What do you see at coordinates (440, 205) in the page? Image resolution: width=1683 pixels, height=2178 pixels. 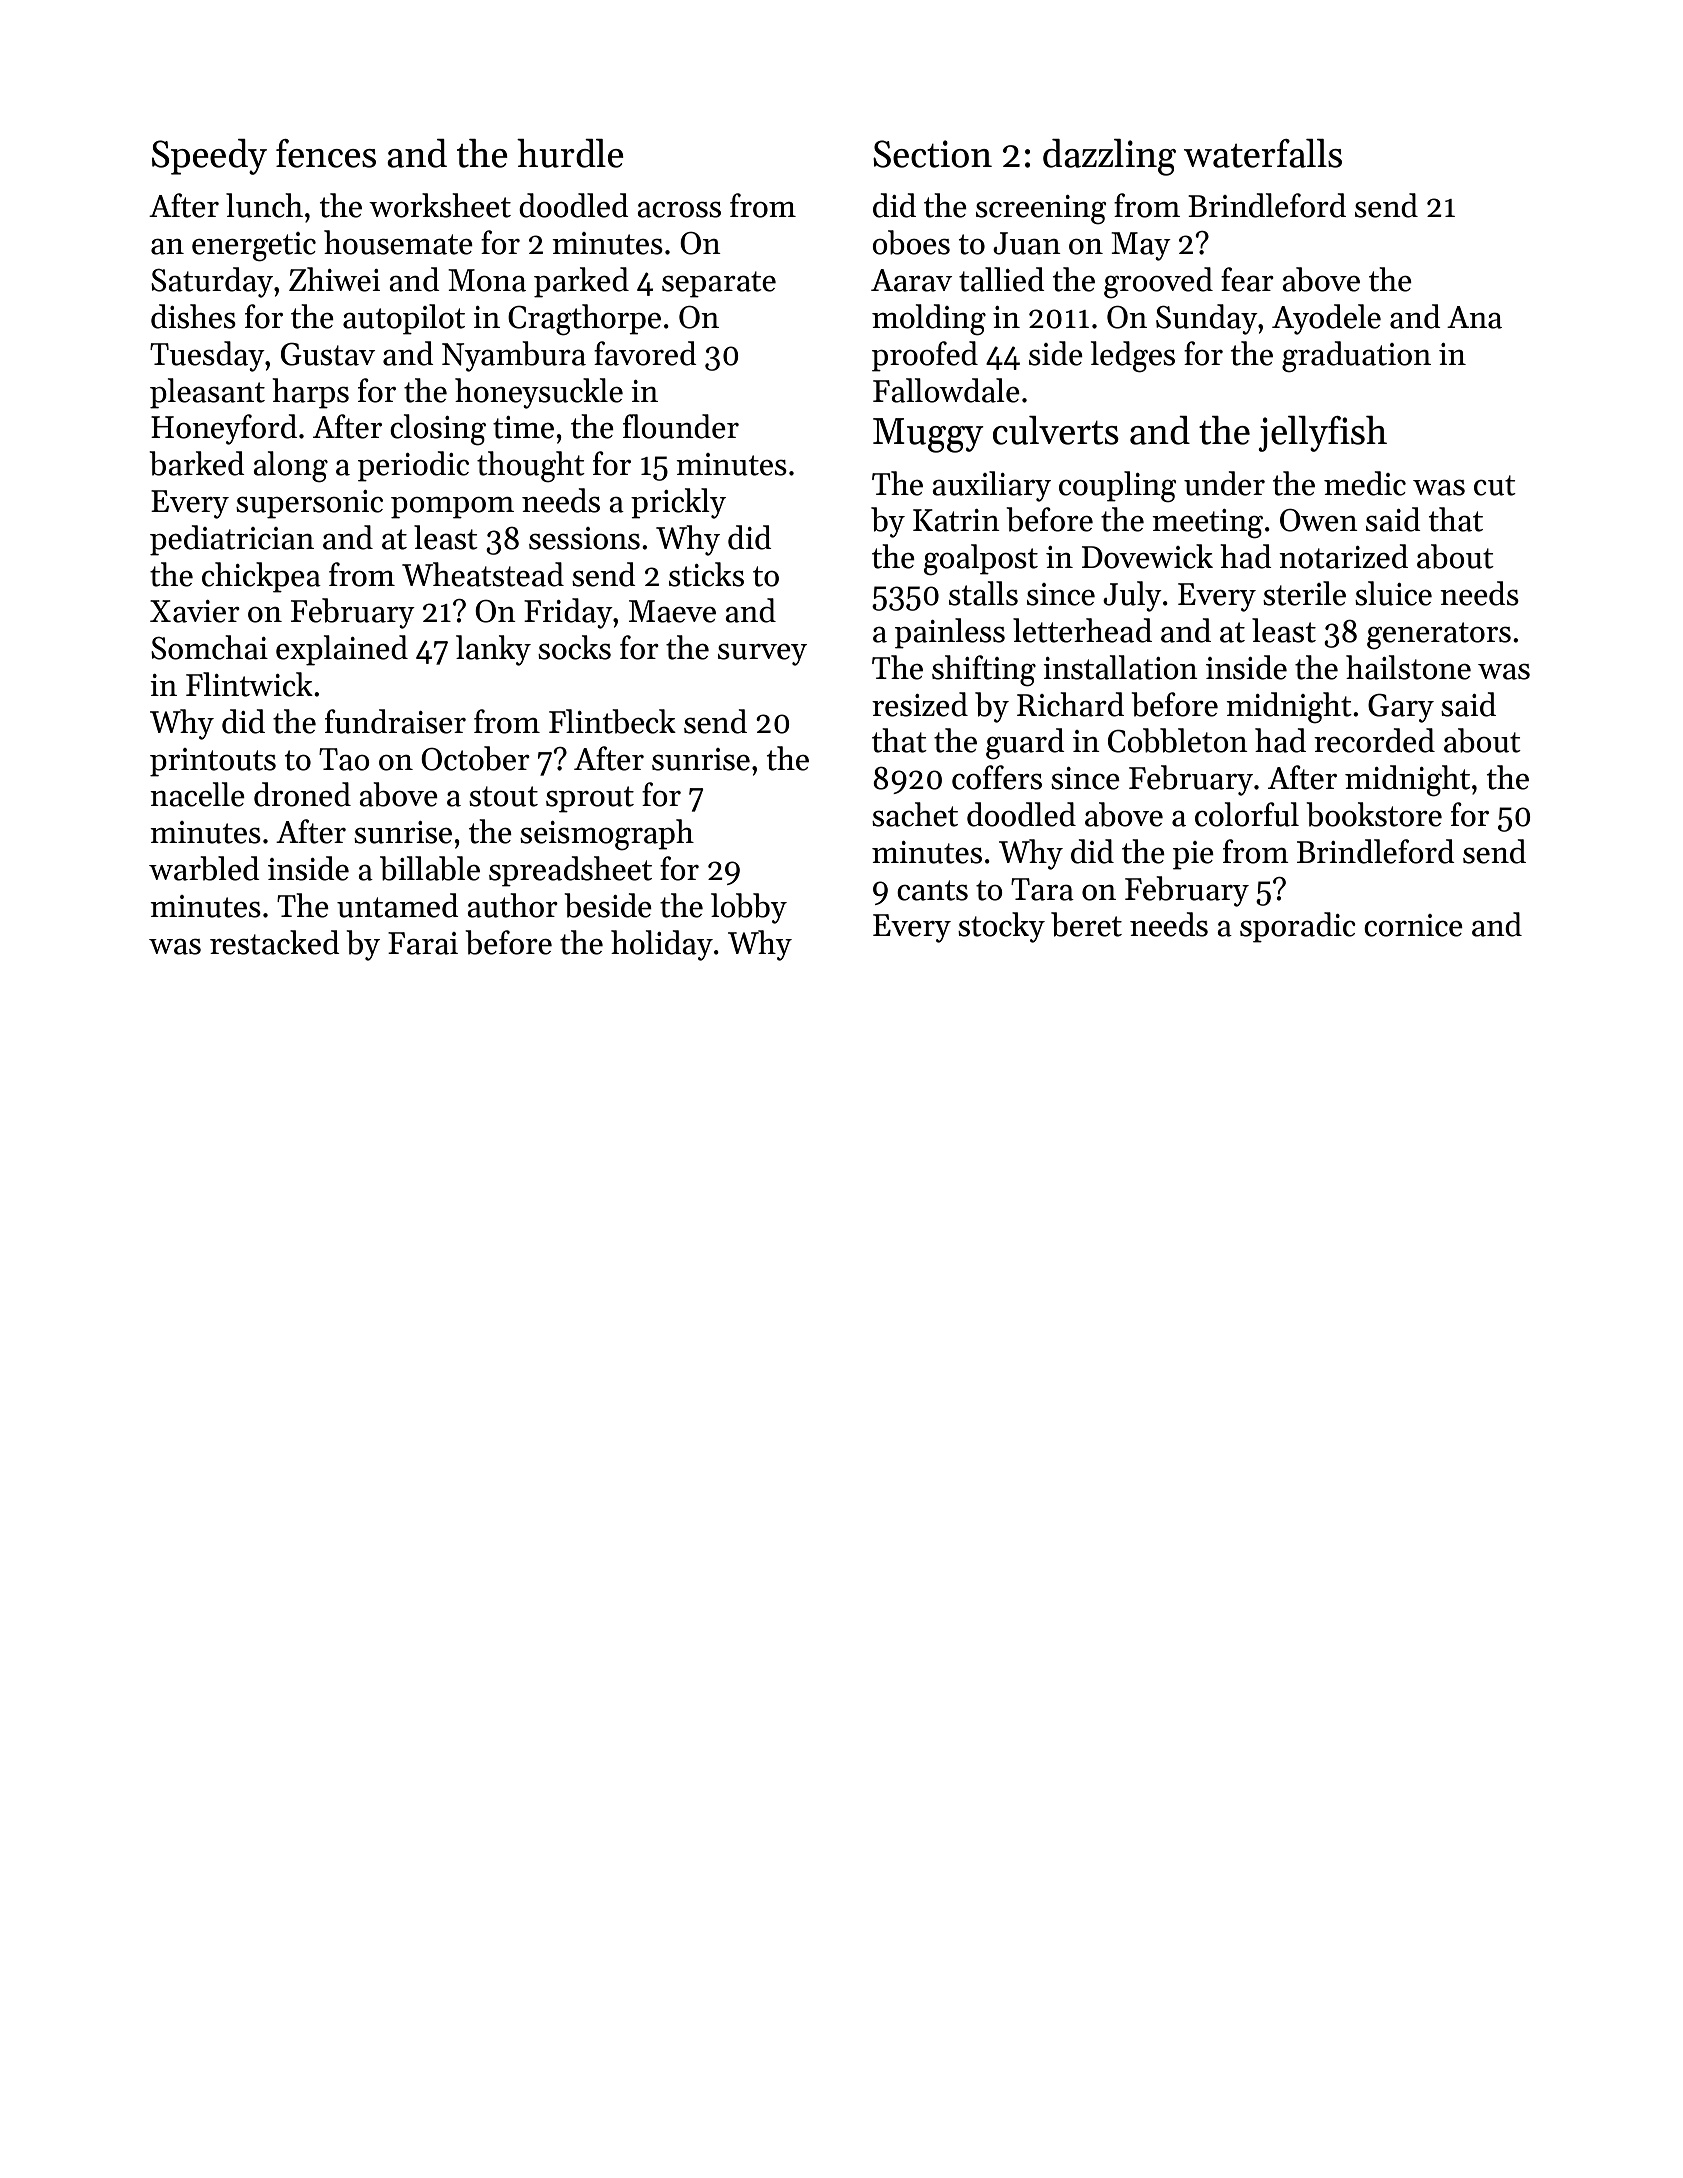 I see `worksheet` at bounding box center [440, 205].
